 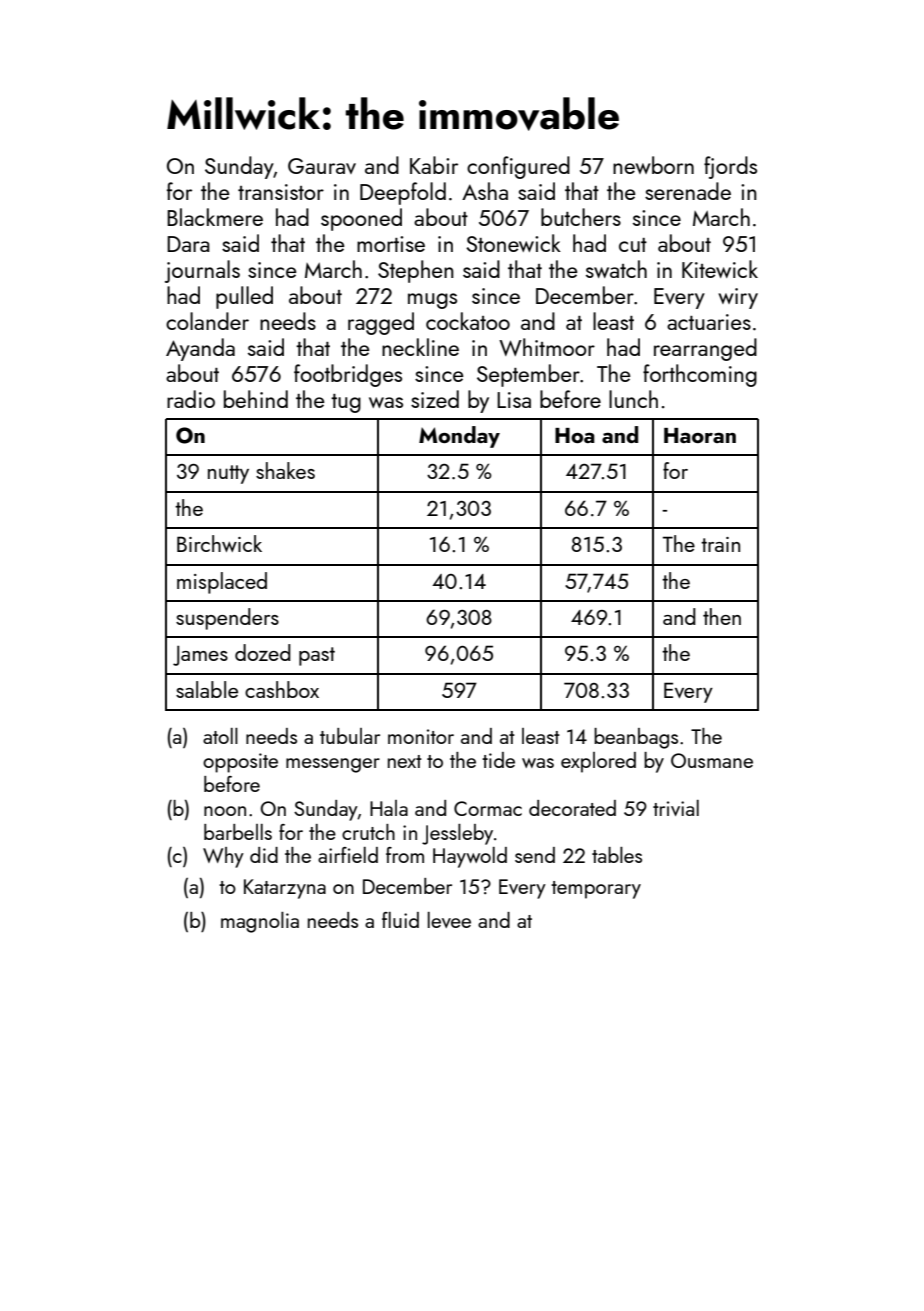 I want to click on trivial, so click(x=676, y=808).
